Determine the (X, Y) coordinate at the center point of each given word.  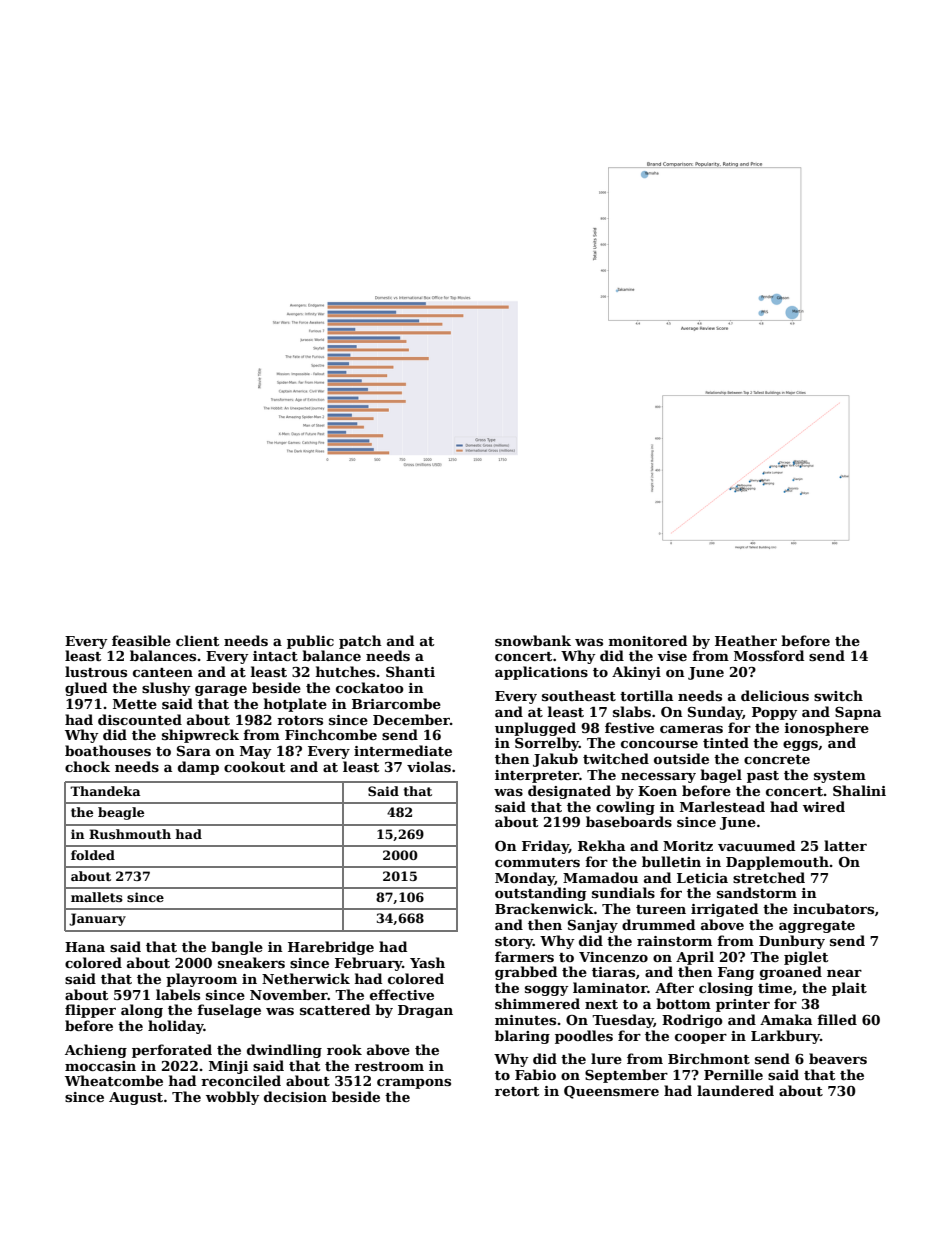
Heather (746, 640)
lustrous (96, 671)
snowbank (533, 640)
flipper (90, 1011)
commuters (537, 862)
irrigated (724, 910)
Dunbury (792, 942)
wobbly (233, 1098)
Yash (427, 962)
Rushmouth (130, 834)
